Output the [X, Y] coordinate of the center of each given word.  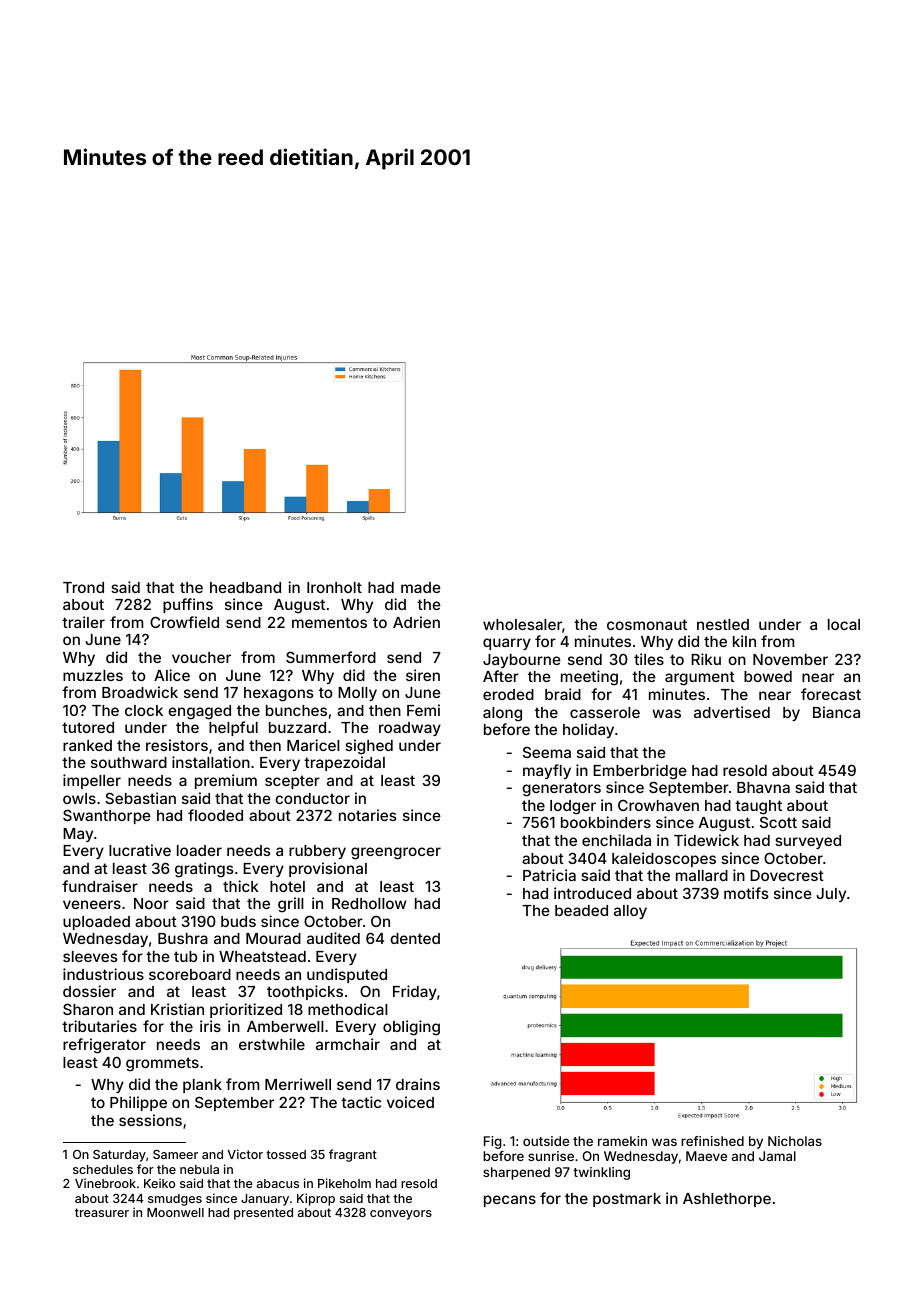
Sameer [175, 1154]
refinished [712, 1141]
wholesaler [522, 624]
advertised [732, 712]
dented [415, 938]
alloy [630, 912]
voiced [410, 1102]
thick [241, 886]
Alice [172, 675]
